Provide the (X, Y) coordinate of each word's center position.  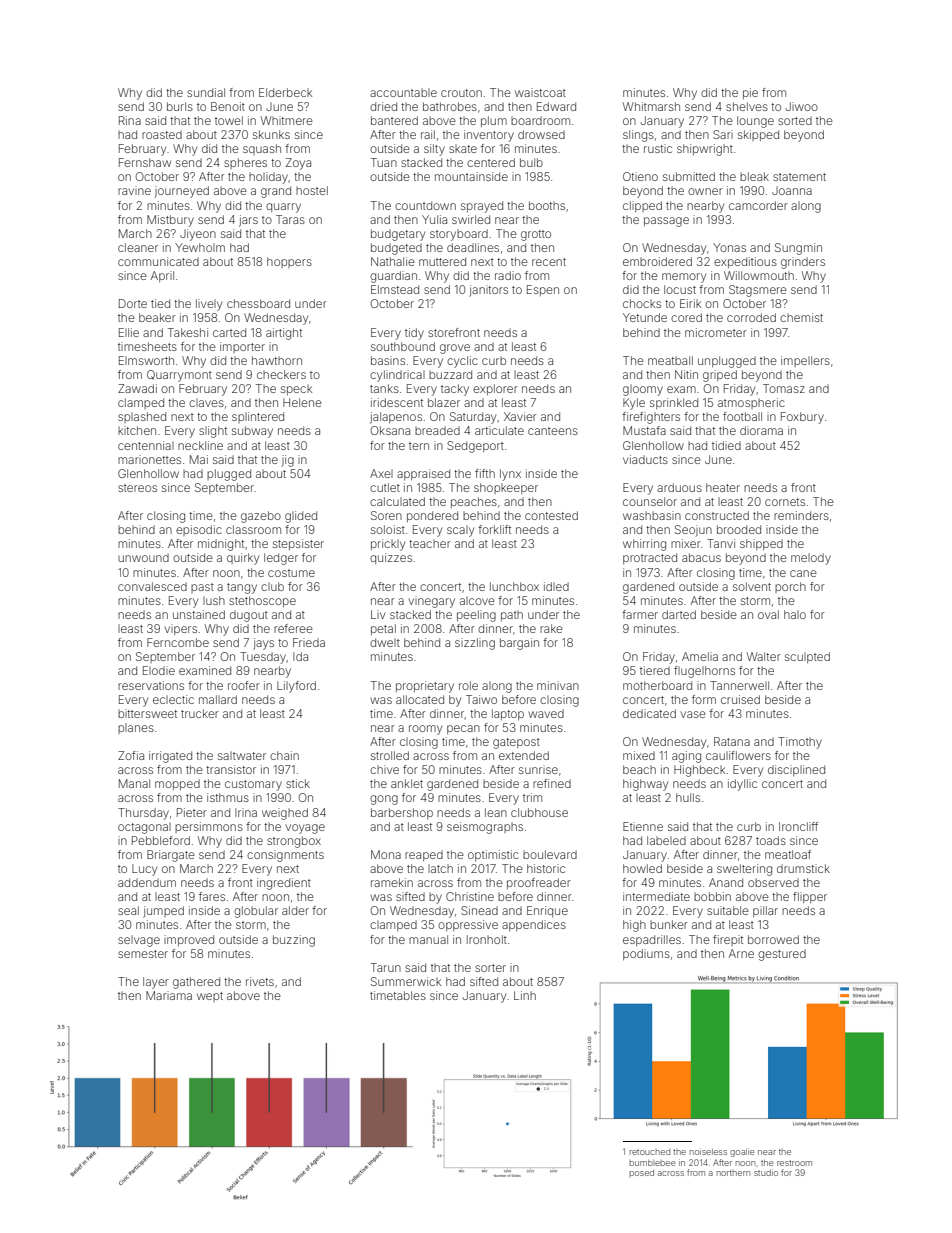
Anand (726, 882)
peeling (476, 616)
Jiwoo (802, 106)
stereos (137, 488)
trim (532, 797)
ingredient (284, 884)
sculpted (807, 657)
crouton (461, 93)
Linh (525, 995)
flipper (810, 897)
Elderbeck (285, 92)
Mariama (169, 995)
